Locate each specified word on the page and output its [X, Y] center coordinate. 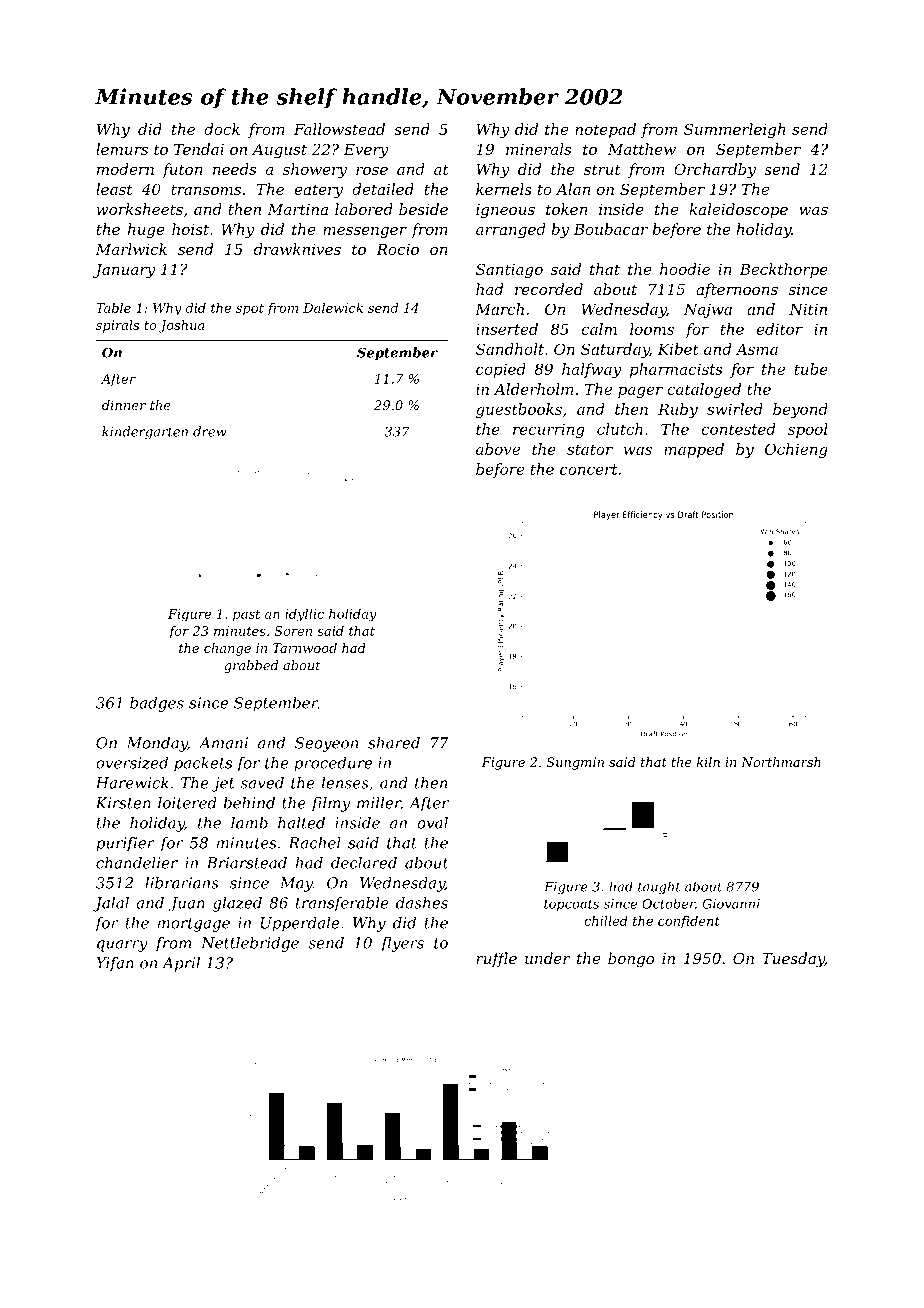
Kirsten [123, 803]
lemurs [122, 149]
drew [210, 431]
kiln [708, 762]
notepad [605, 130]
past [246, 616]
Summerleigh [734, 130]
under [547, 958]
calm [599, 329]
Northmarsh [781, 762]
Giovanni [731, 904]
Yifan [115, 964]
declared [364, 863]
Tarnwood [305, 648]
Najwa [708, 310]
